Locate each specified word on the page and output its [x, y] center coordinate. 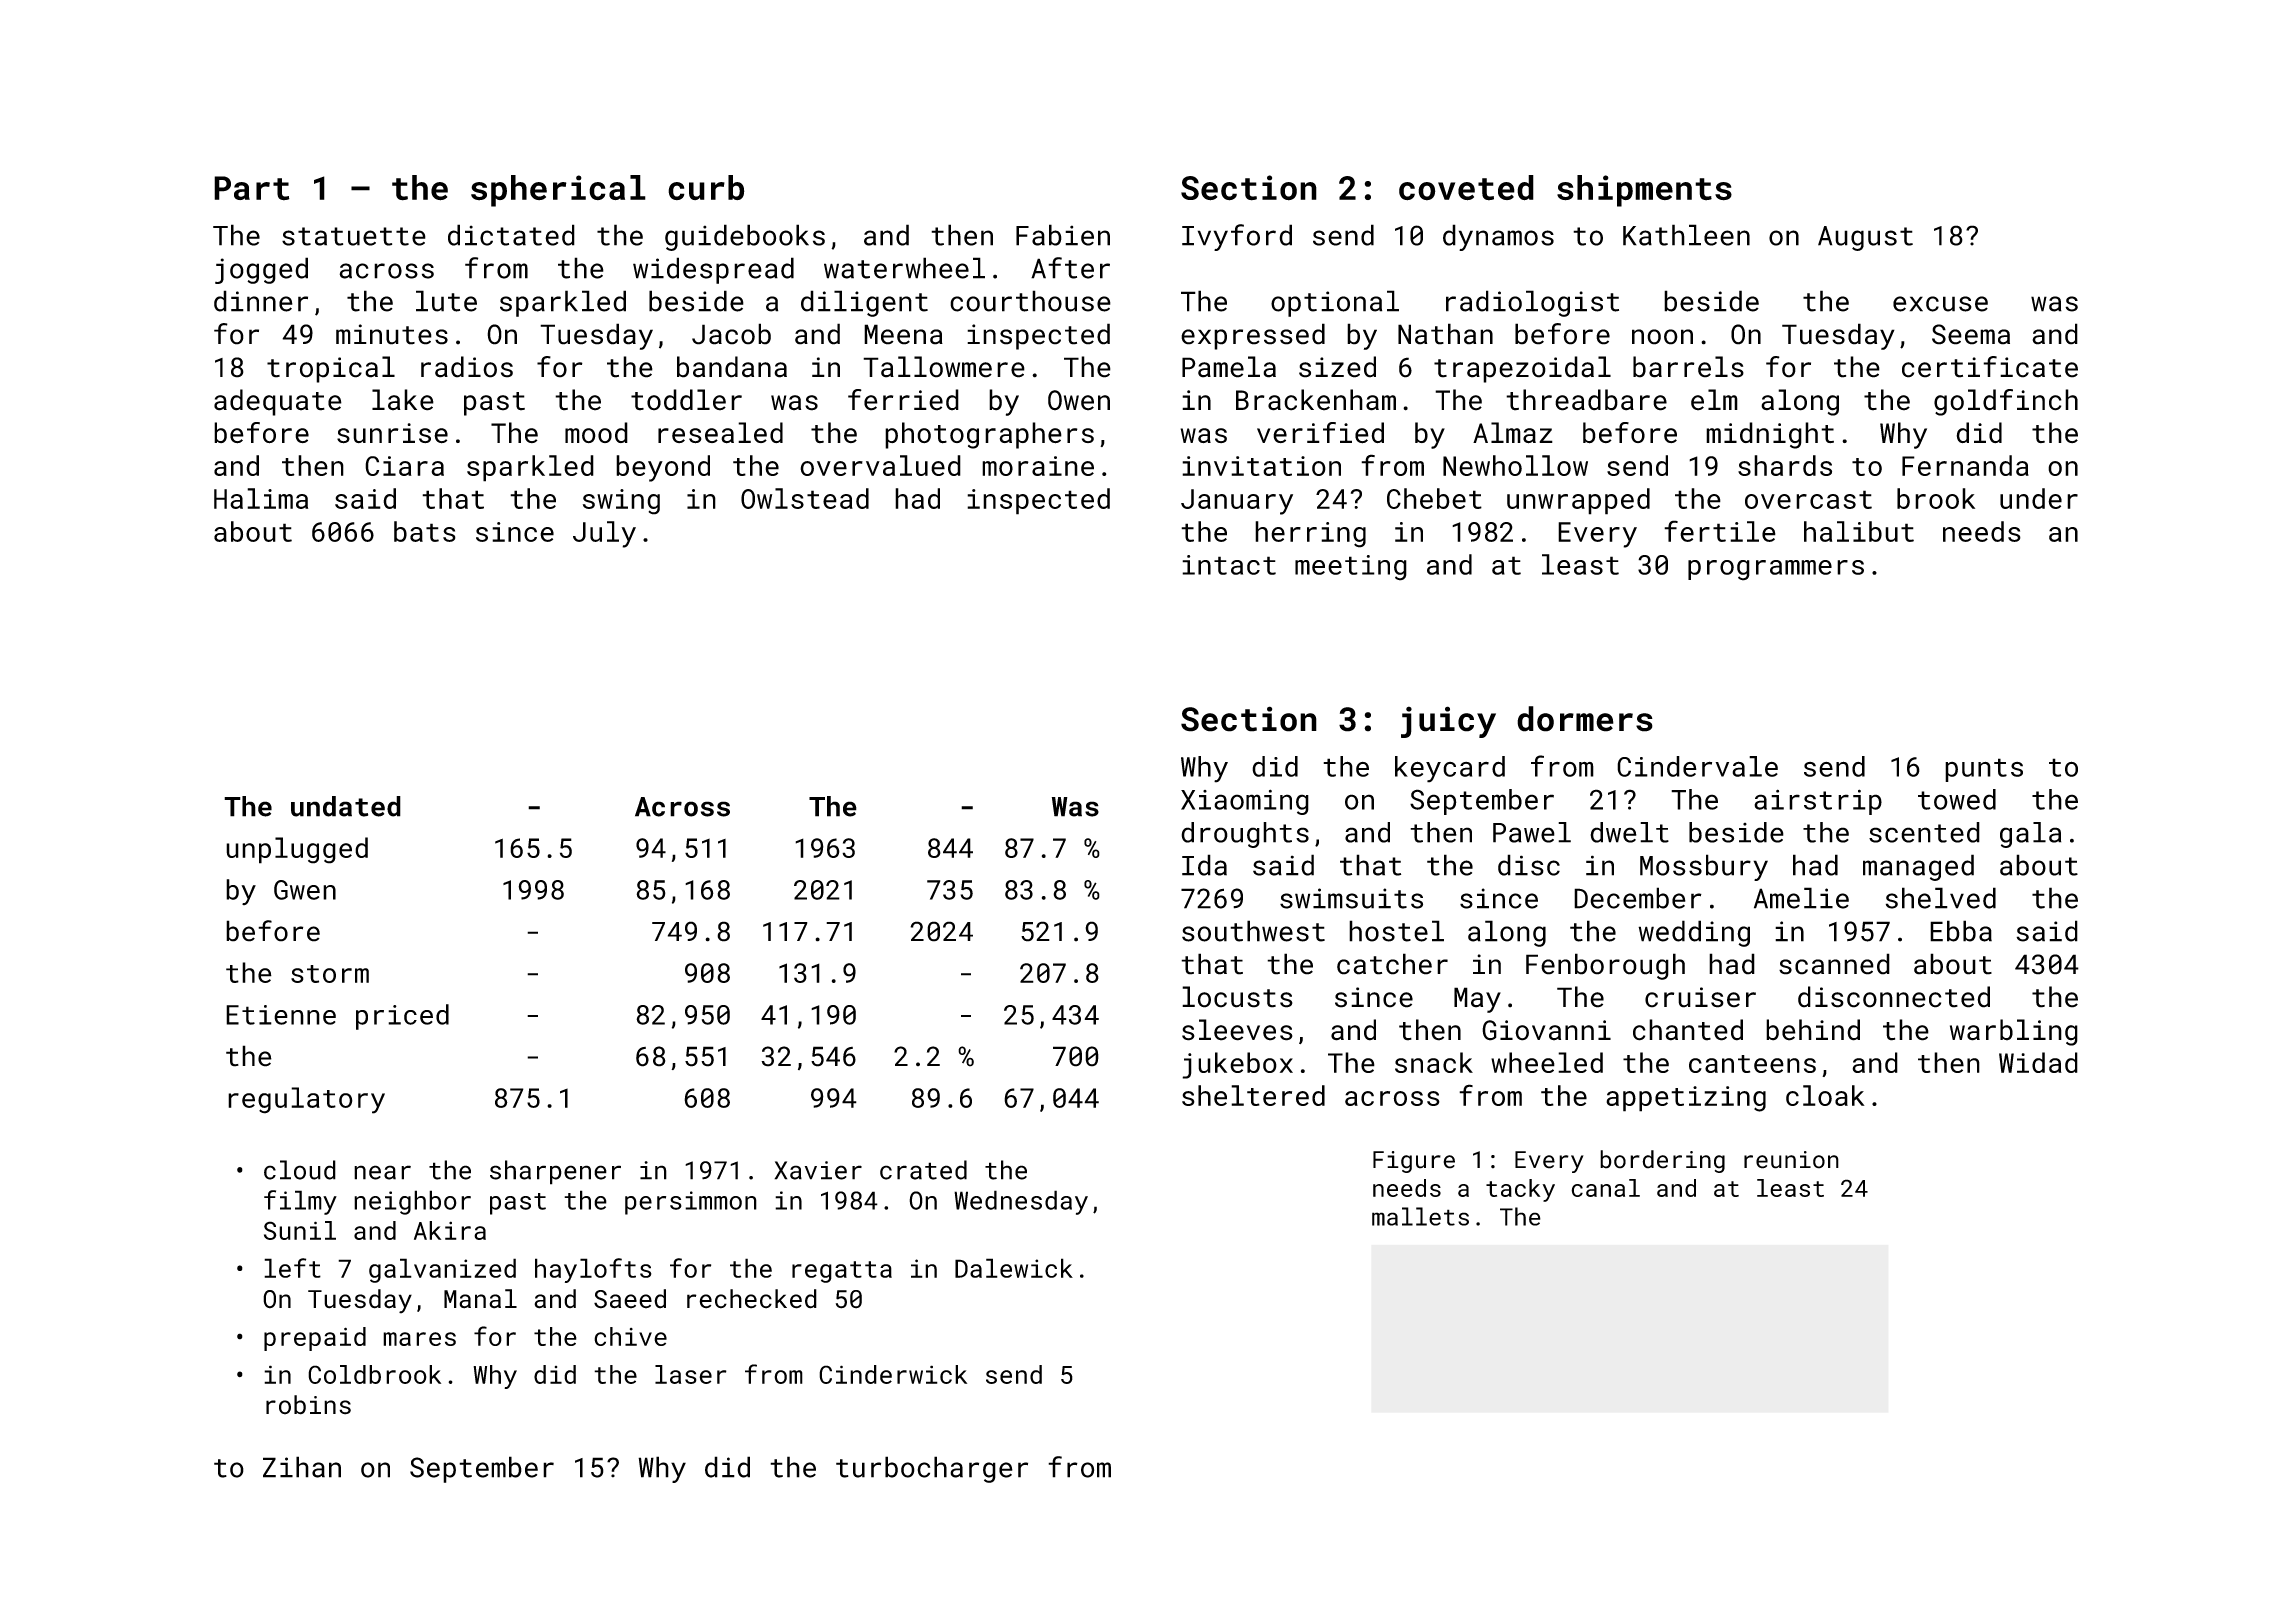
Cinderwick [893, 1374]
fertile [1720, 531]
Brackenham [1316, 400]
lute [446, 301]
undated [346, 806]
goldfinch [2006, 402]
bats [425, 531]
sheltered [1253, 1095]
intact [1229, 565]
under [2039, 498]
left [292, 1268]
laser [691, 1374]
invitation [1261, 466]
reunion [1791, 1160]
